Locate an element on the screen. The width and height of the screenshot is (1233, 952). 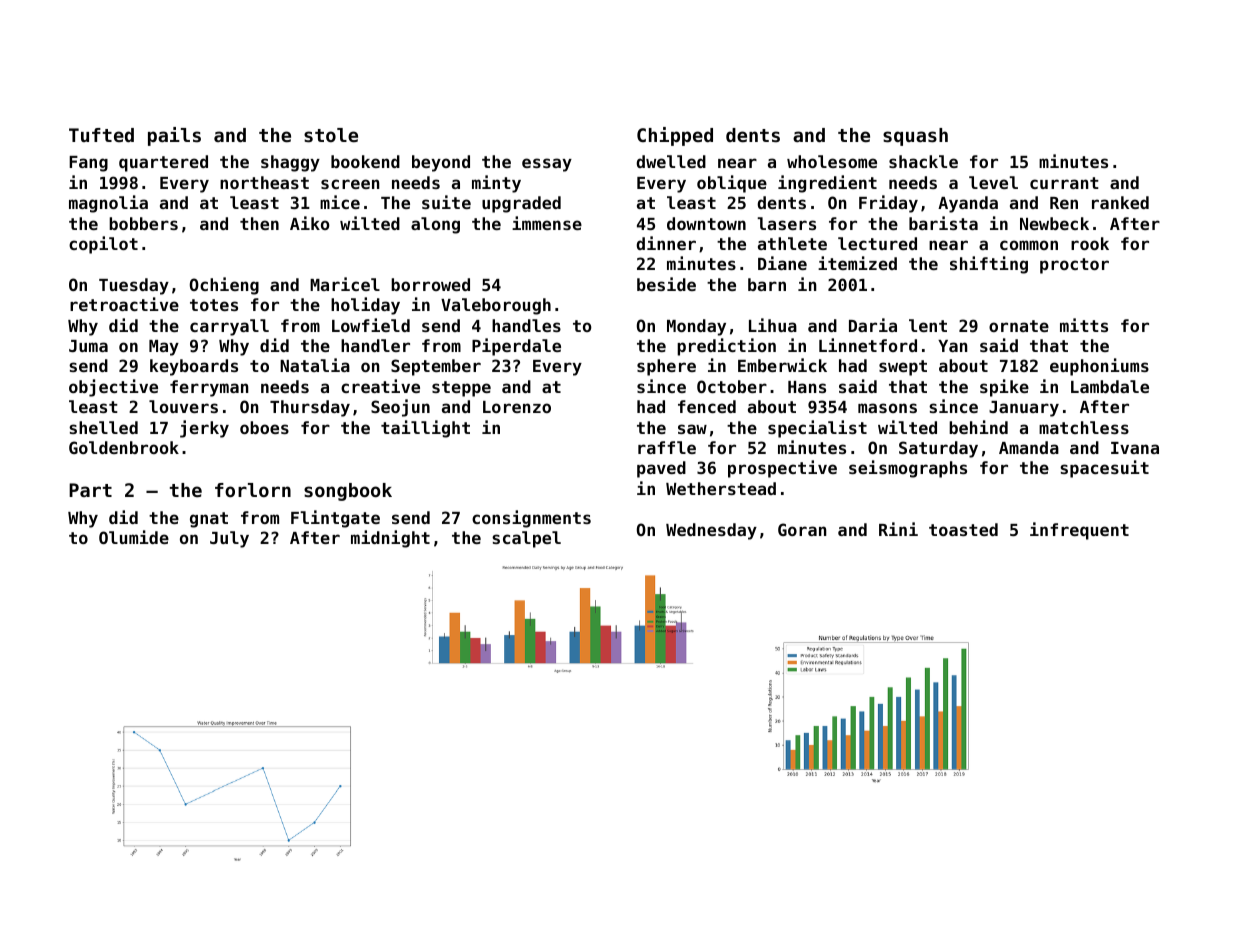
dinner is located at coordinates (666, 243).
